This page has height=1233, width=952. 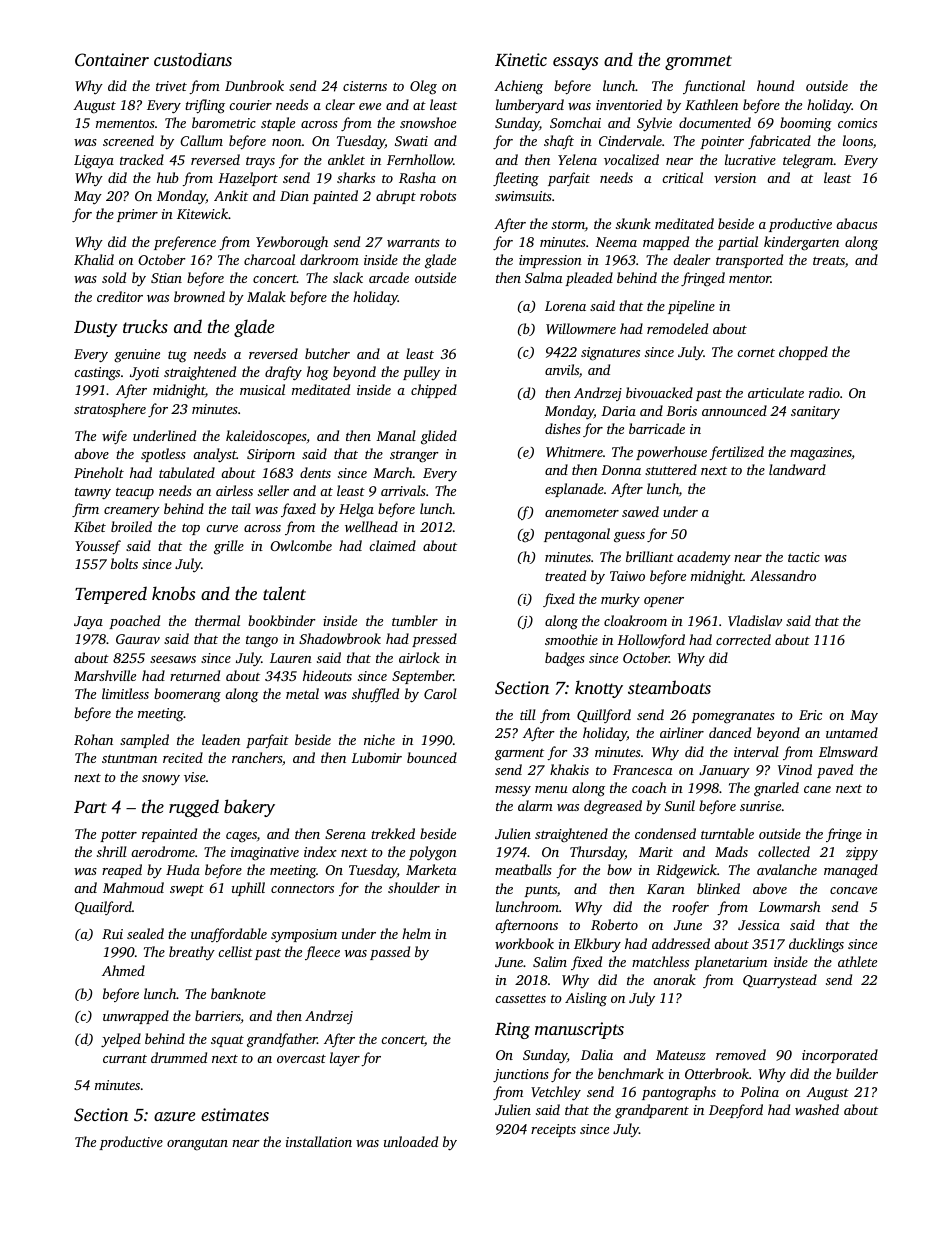 I want to click on powerhouse, so click(x=671, y=453).
